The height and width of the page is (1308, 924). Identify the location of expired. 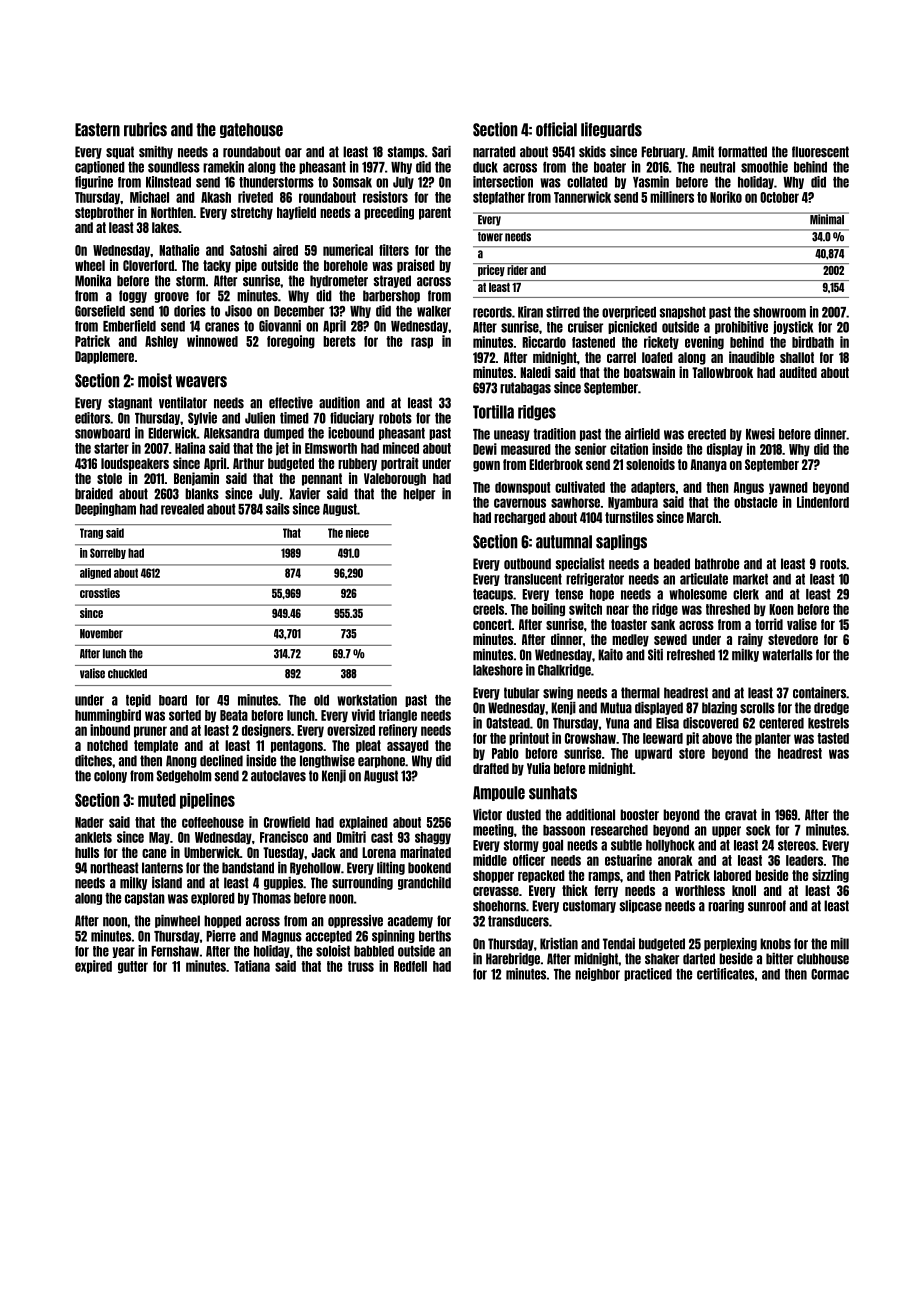
(93, 967).
